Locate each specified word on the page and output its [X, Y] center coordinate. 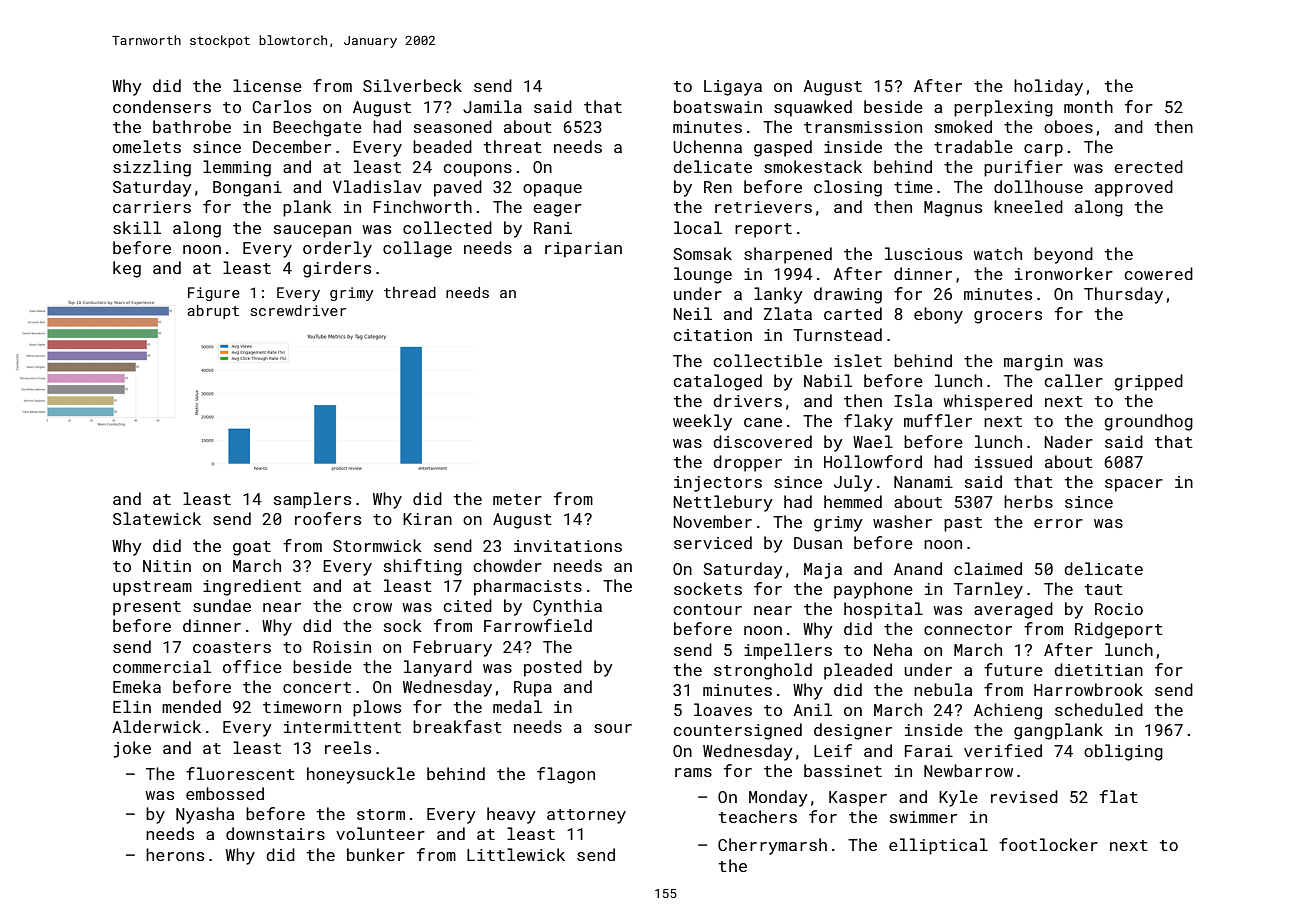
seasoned [453, 126]
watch [998, 253]
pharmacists [528, 587]
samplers [312, 500]
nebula [943, 689]
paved [458, 188]
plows [377, 708]
